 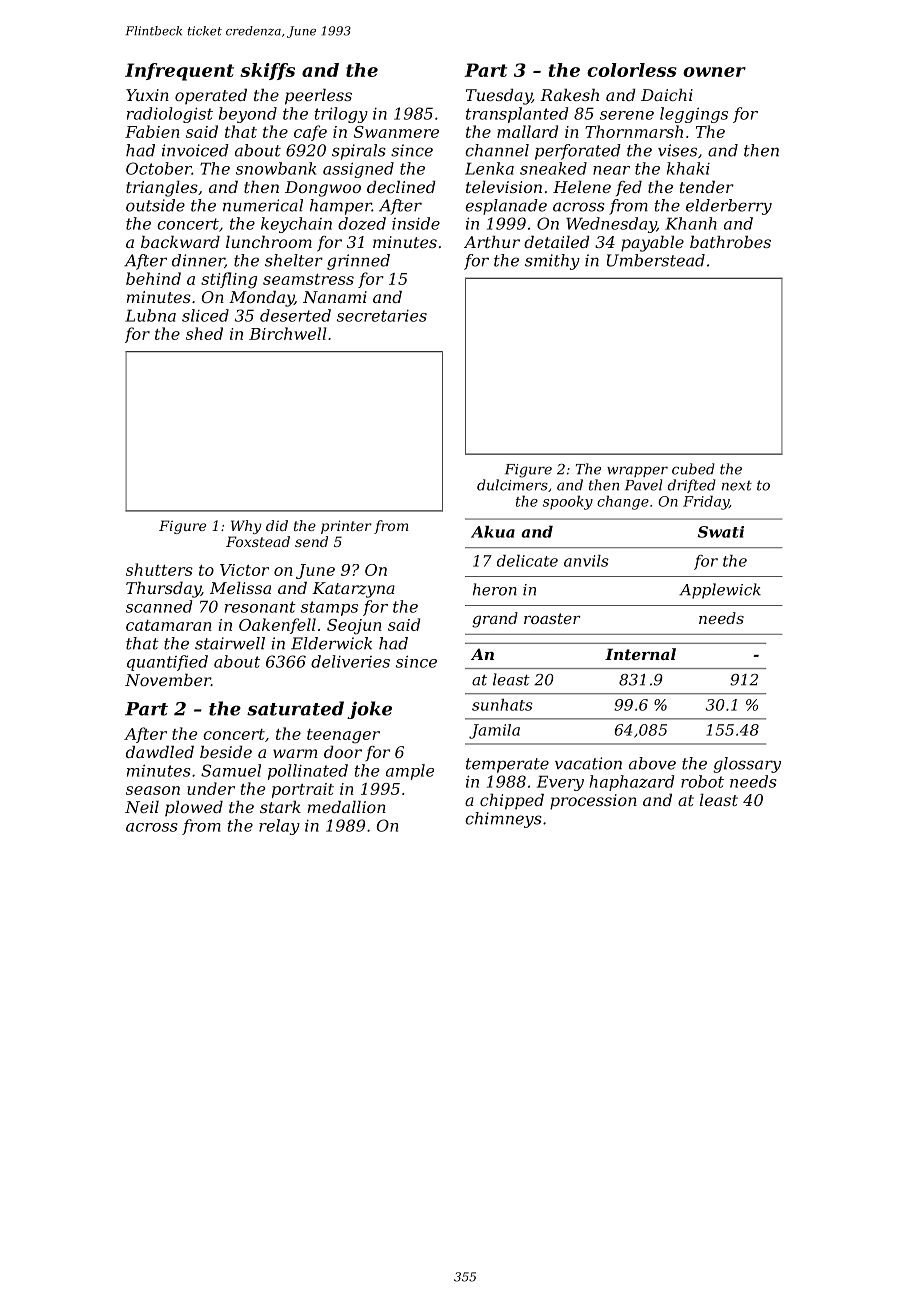 What do you see at coordinates (503, 820) in the screenshot?
I see `chimneys` at bounding box center [503, 820].
